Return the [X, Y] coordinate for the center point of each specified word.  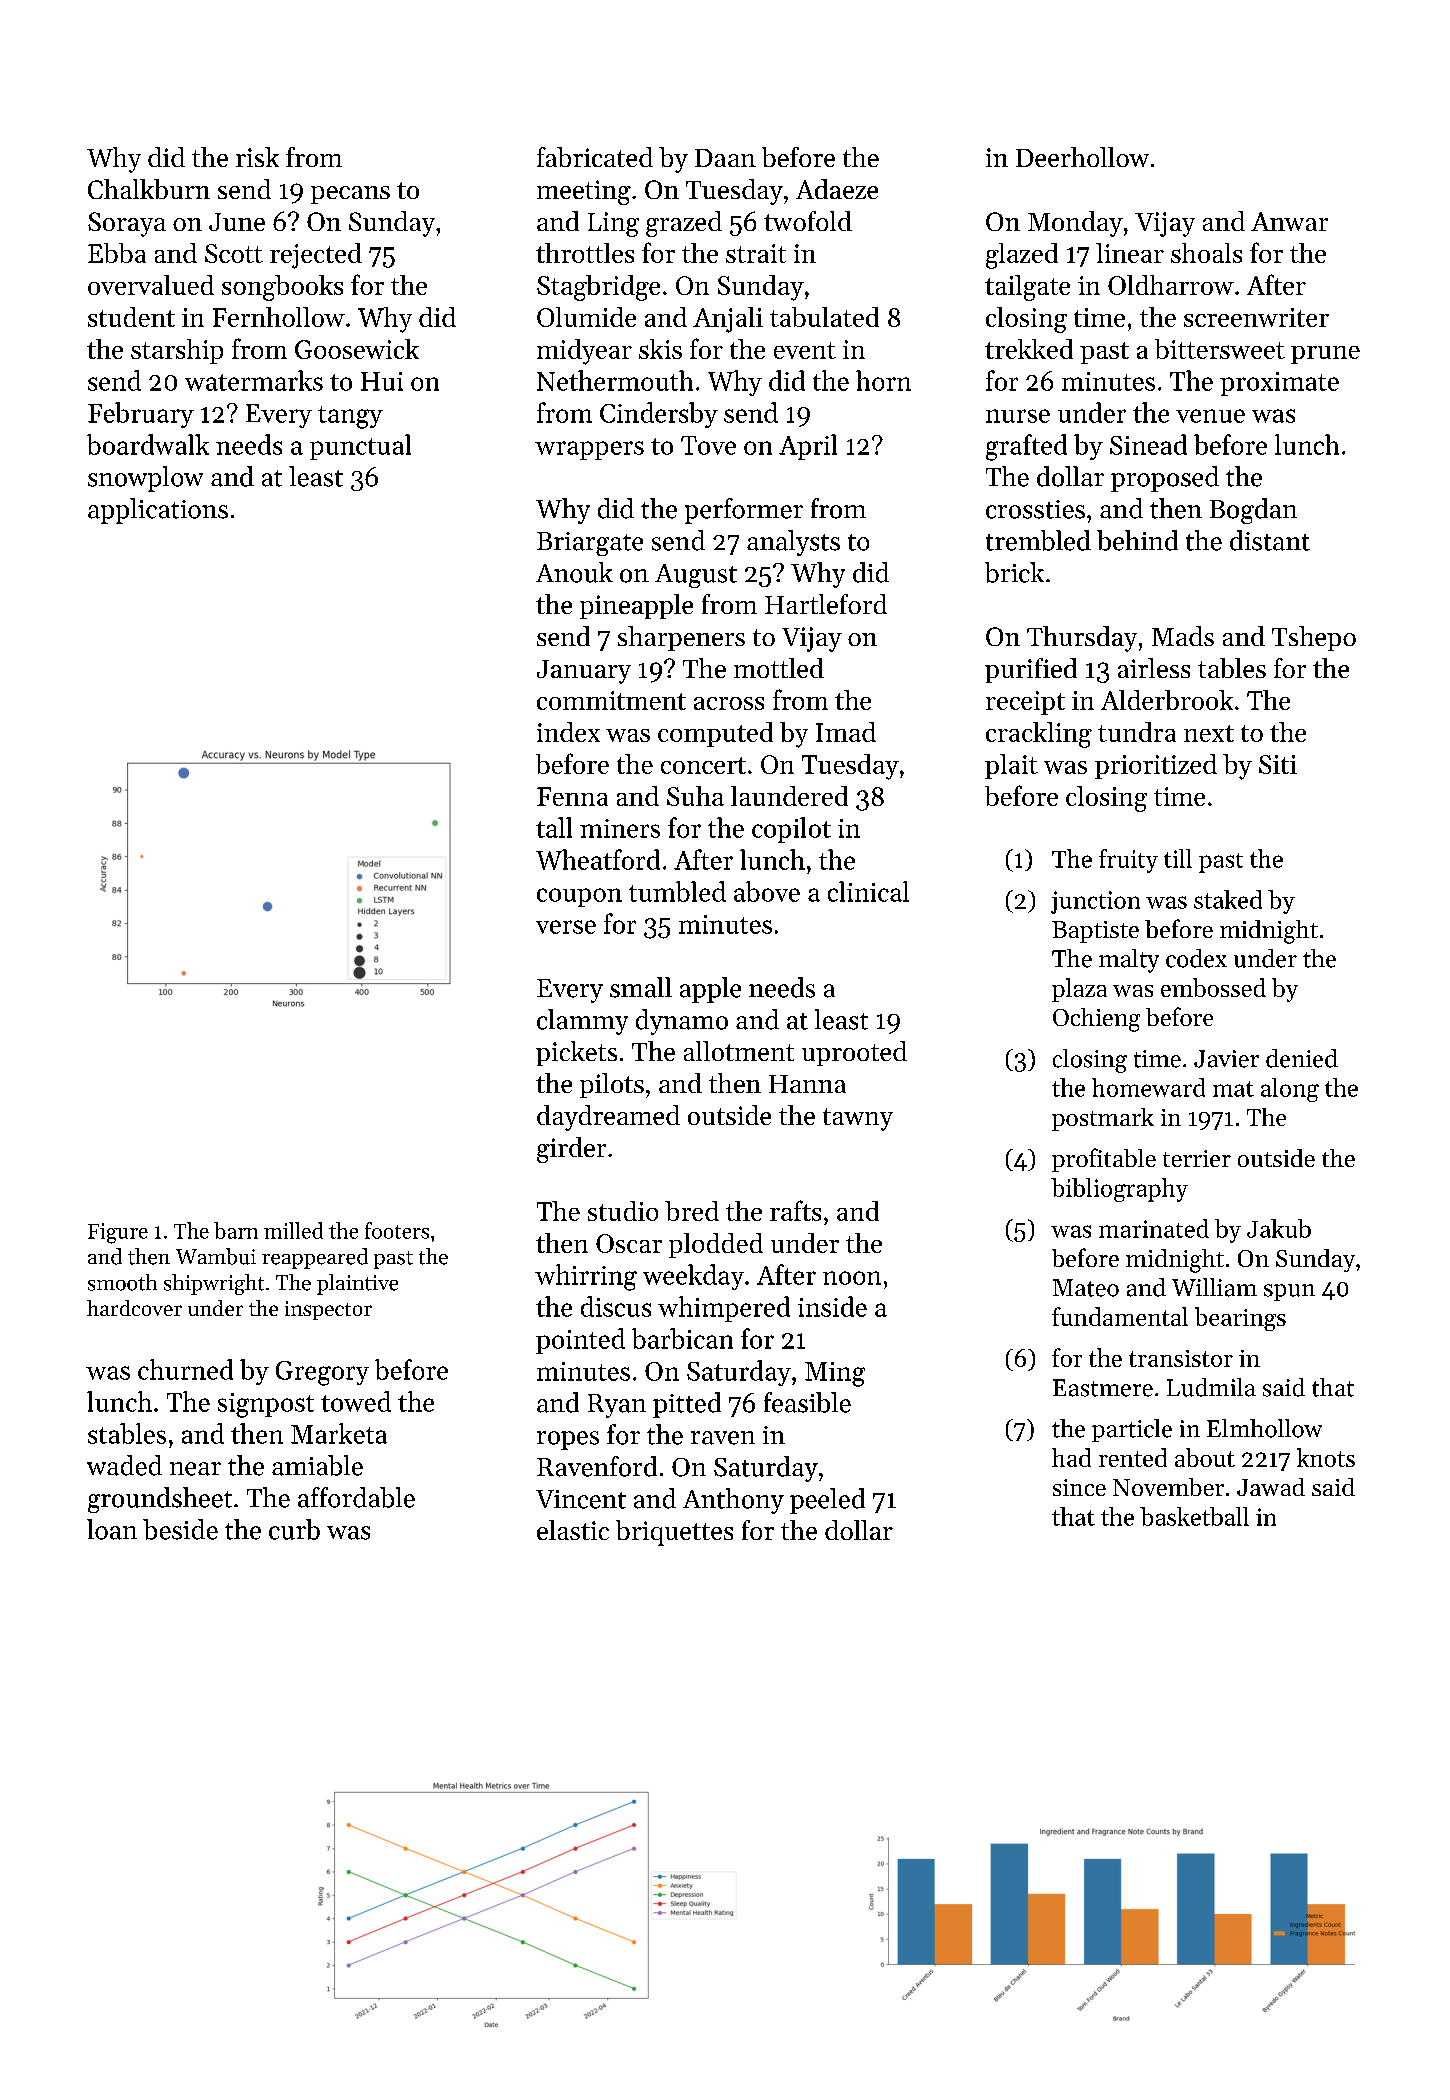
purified [1031, 670]
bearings [1240, 1319]
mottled [779, 668]
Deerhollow [1082, 157]
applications [158, 511]
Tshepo [1314, 638]
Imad [846, 732]
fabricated [595, 157]
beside [180, 1529]
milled [293, 1230]
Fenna [572, 796]
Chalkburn [149, 189]
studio [623, 1211]
